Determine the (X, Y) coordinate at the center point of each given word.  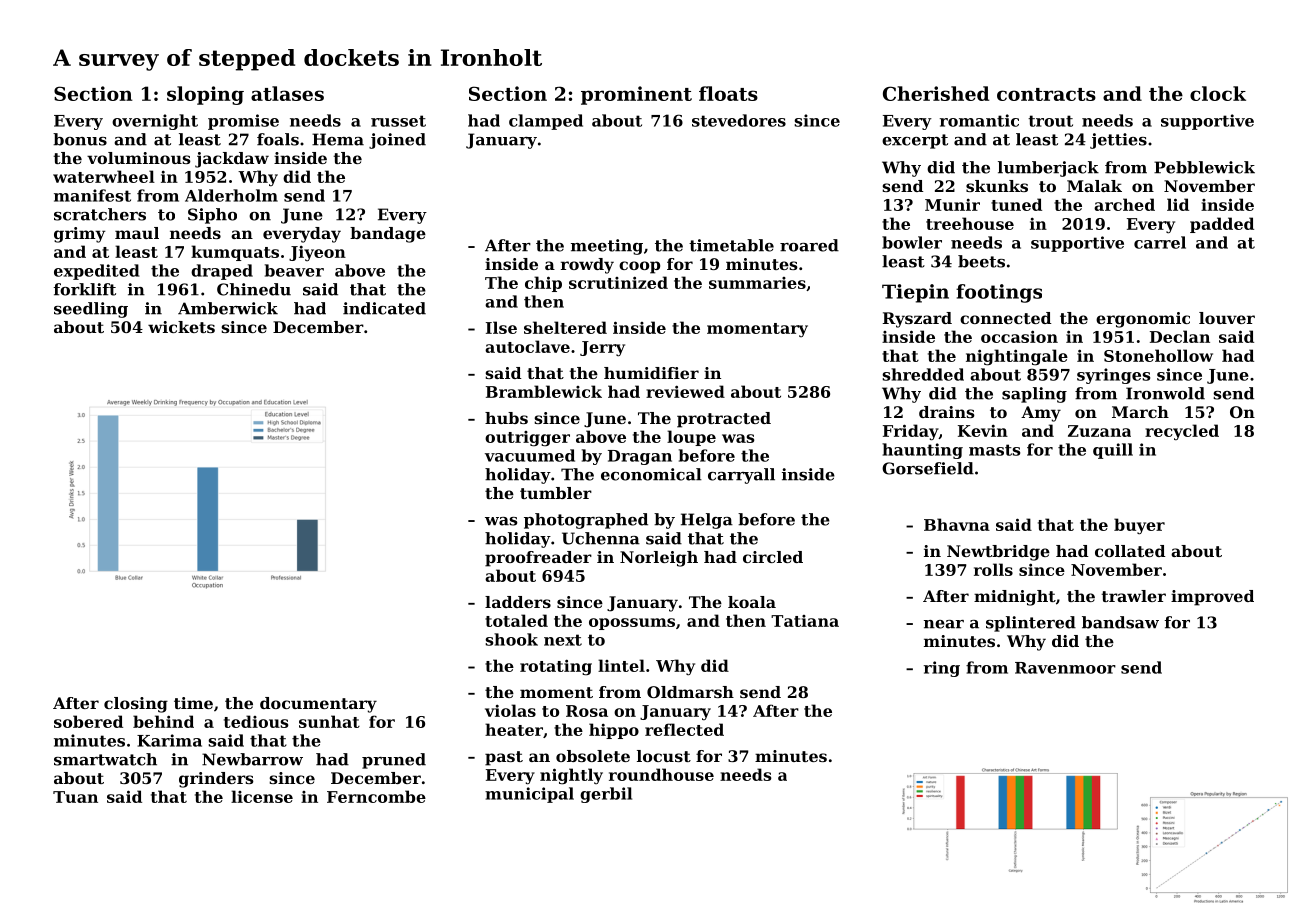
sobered (88, 721)
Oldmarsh (690, 692)
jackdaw (232, 160)
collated (1130, 551)
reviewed (685, 391)
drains (947, 412)
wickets (181, 327)
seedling (91, 310)
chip (543, 284)
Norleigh (659, 559)
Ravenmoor (1065, 668)
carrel (1160, 242)
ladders (518, 602)
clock (1218, 93)
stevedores (739, 120)
